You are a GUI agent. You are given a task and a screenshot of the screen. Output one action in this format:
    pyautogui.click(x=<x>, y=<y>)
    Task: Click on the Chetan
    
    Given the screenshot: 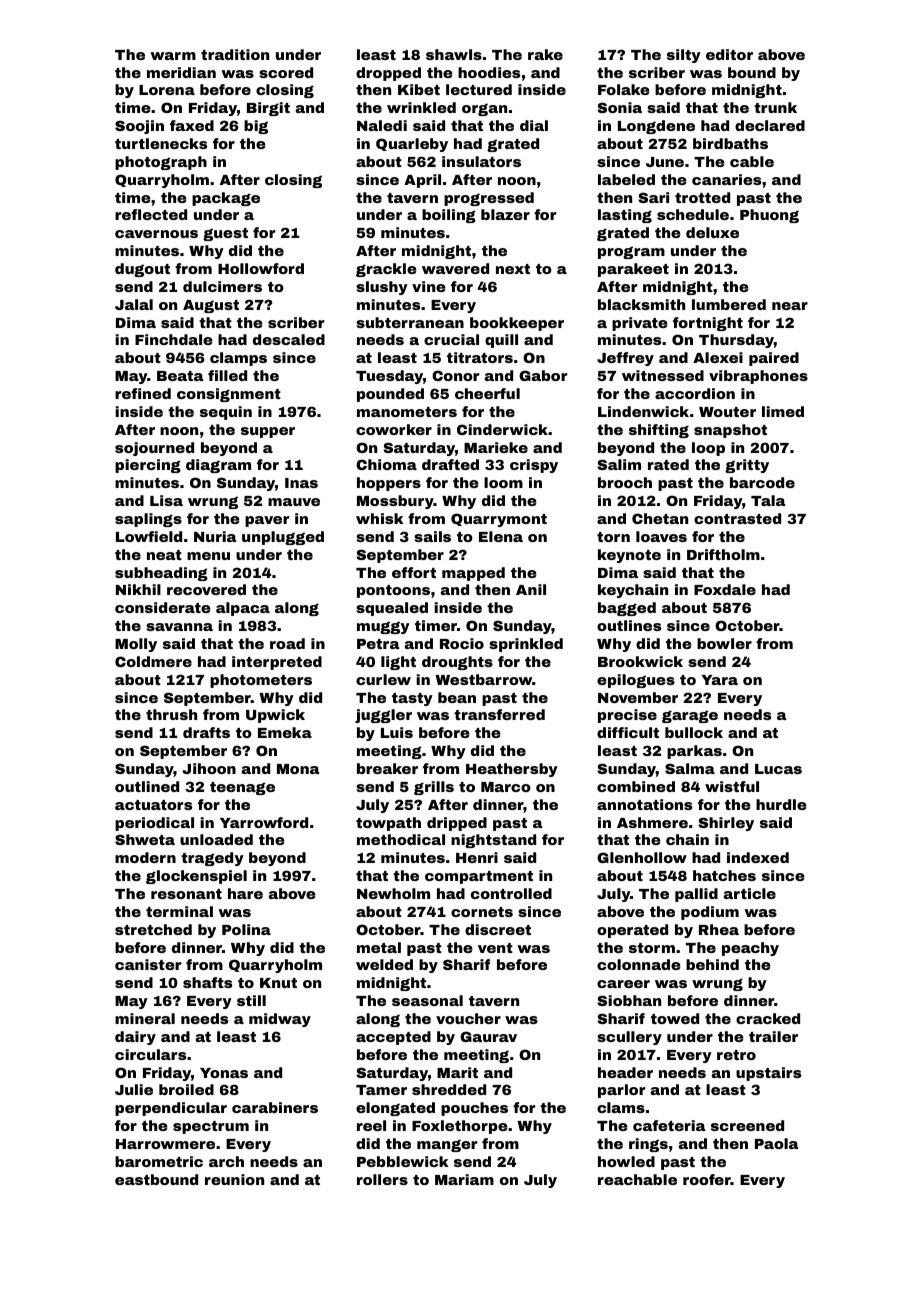 What is the action you would take?
    pyautogui.click(x=660, y=518)
